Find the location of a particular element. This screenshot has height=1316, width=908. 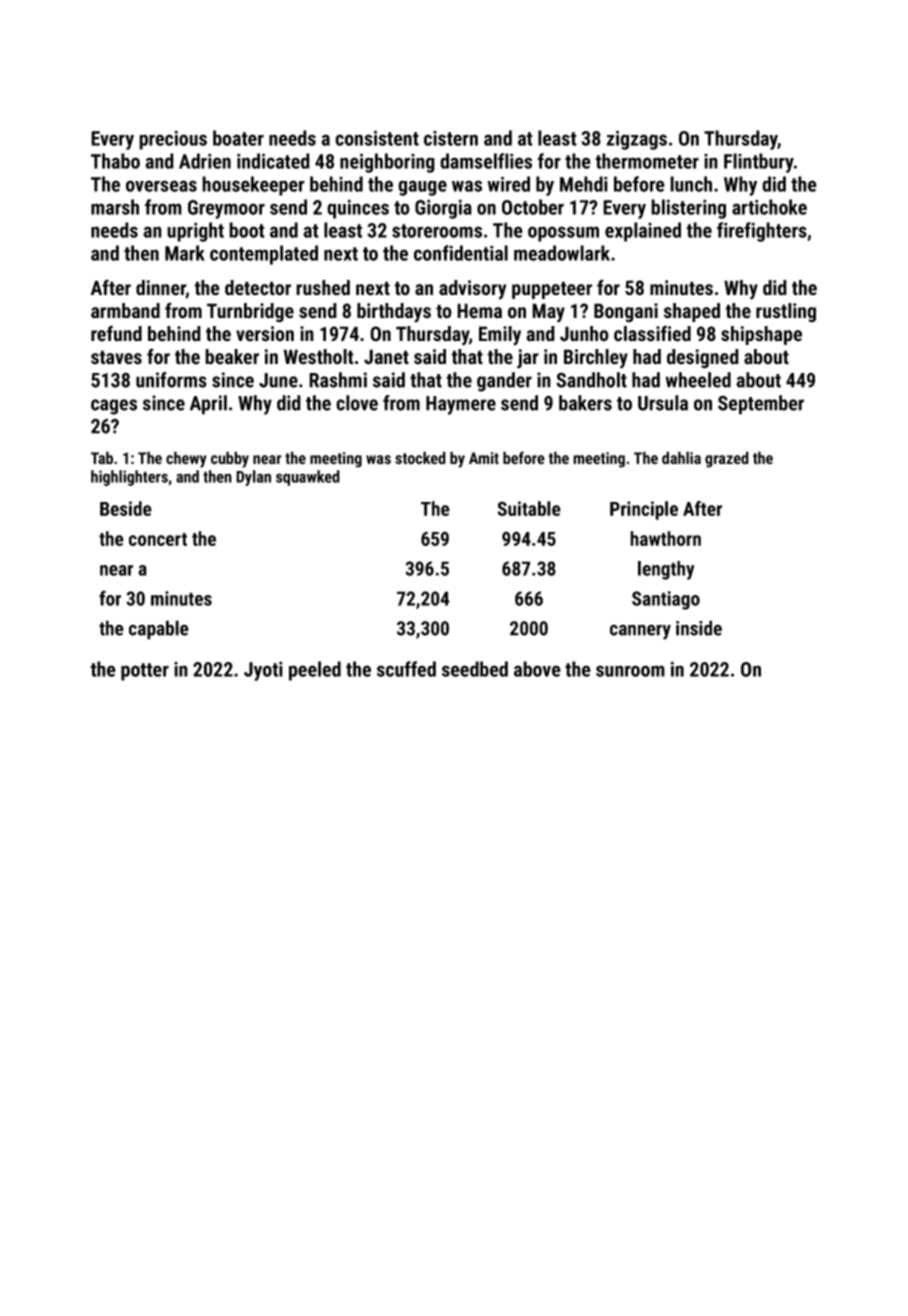

Flintbury is located at coordinates (759, 163).
